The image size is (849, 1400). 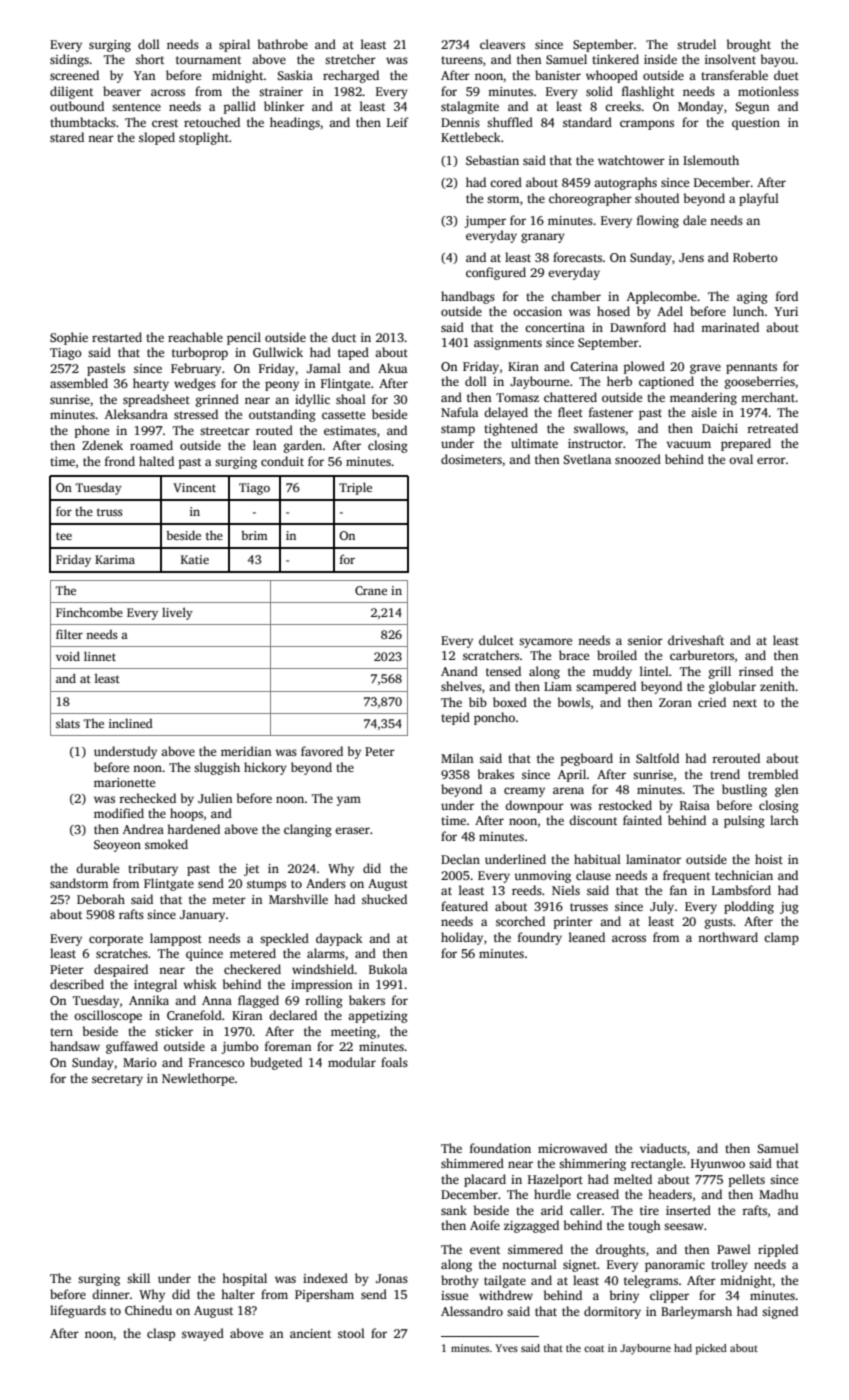 What do you see at coordinates (744, 790) in the screenshot?
I see `bustling` at bounding box center [744, 790].
